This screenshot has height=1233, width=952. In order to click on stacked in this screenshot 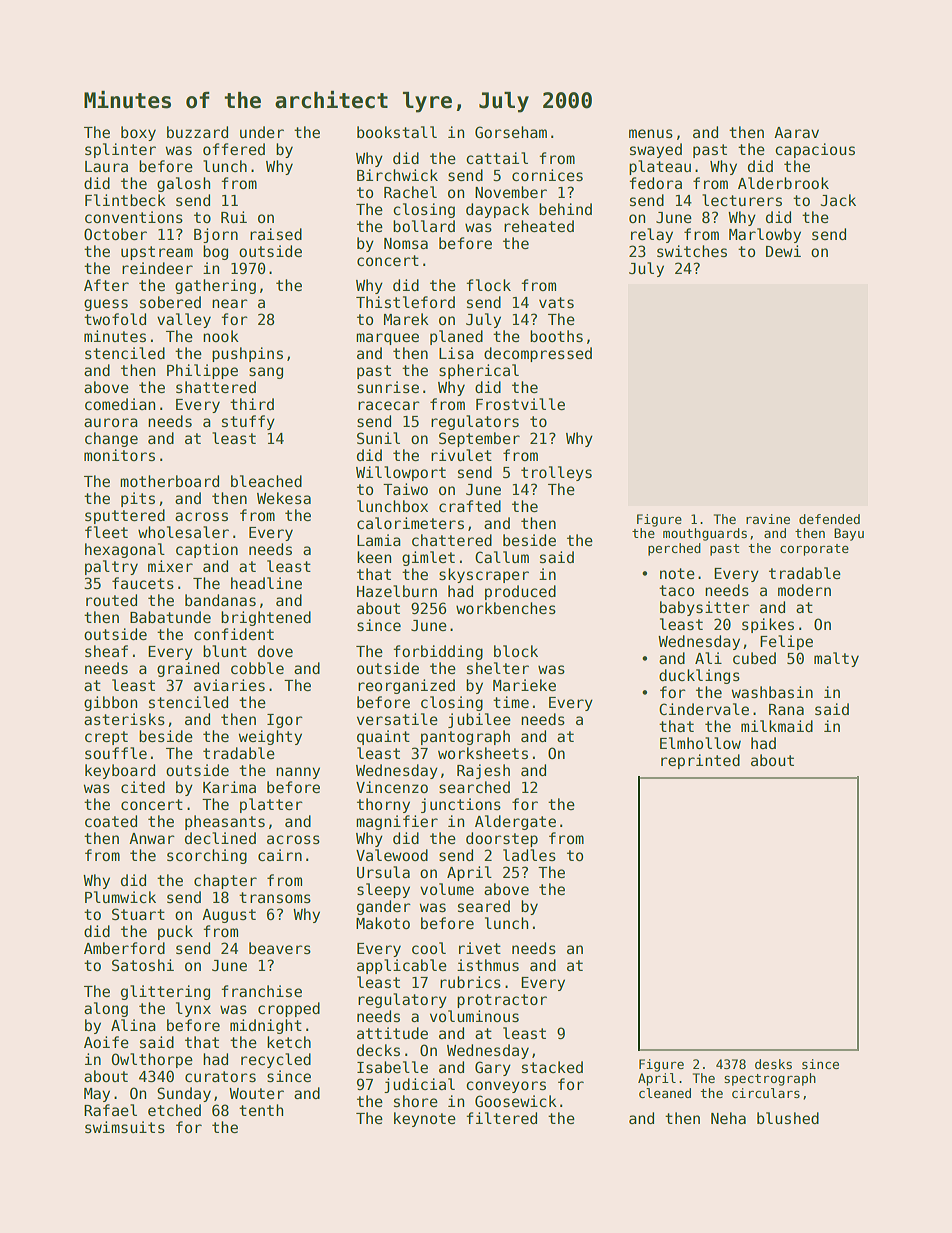, I will do `click(552, 1067)`.
